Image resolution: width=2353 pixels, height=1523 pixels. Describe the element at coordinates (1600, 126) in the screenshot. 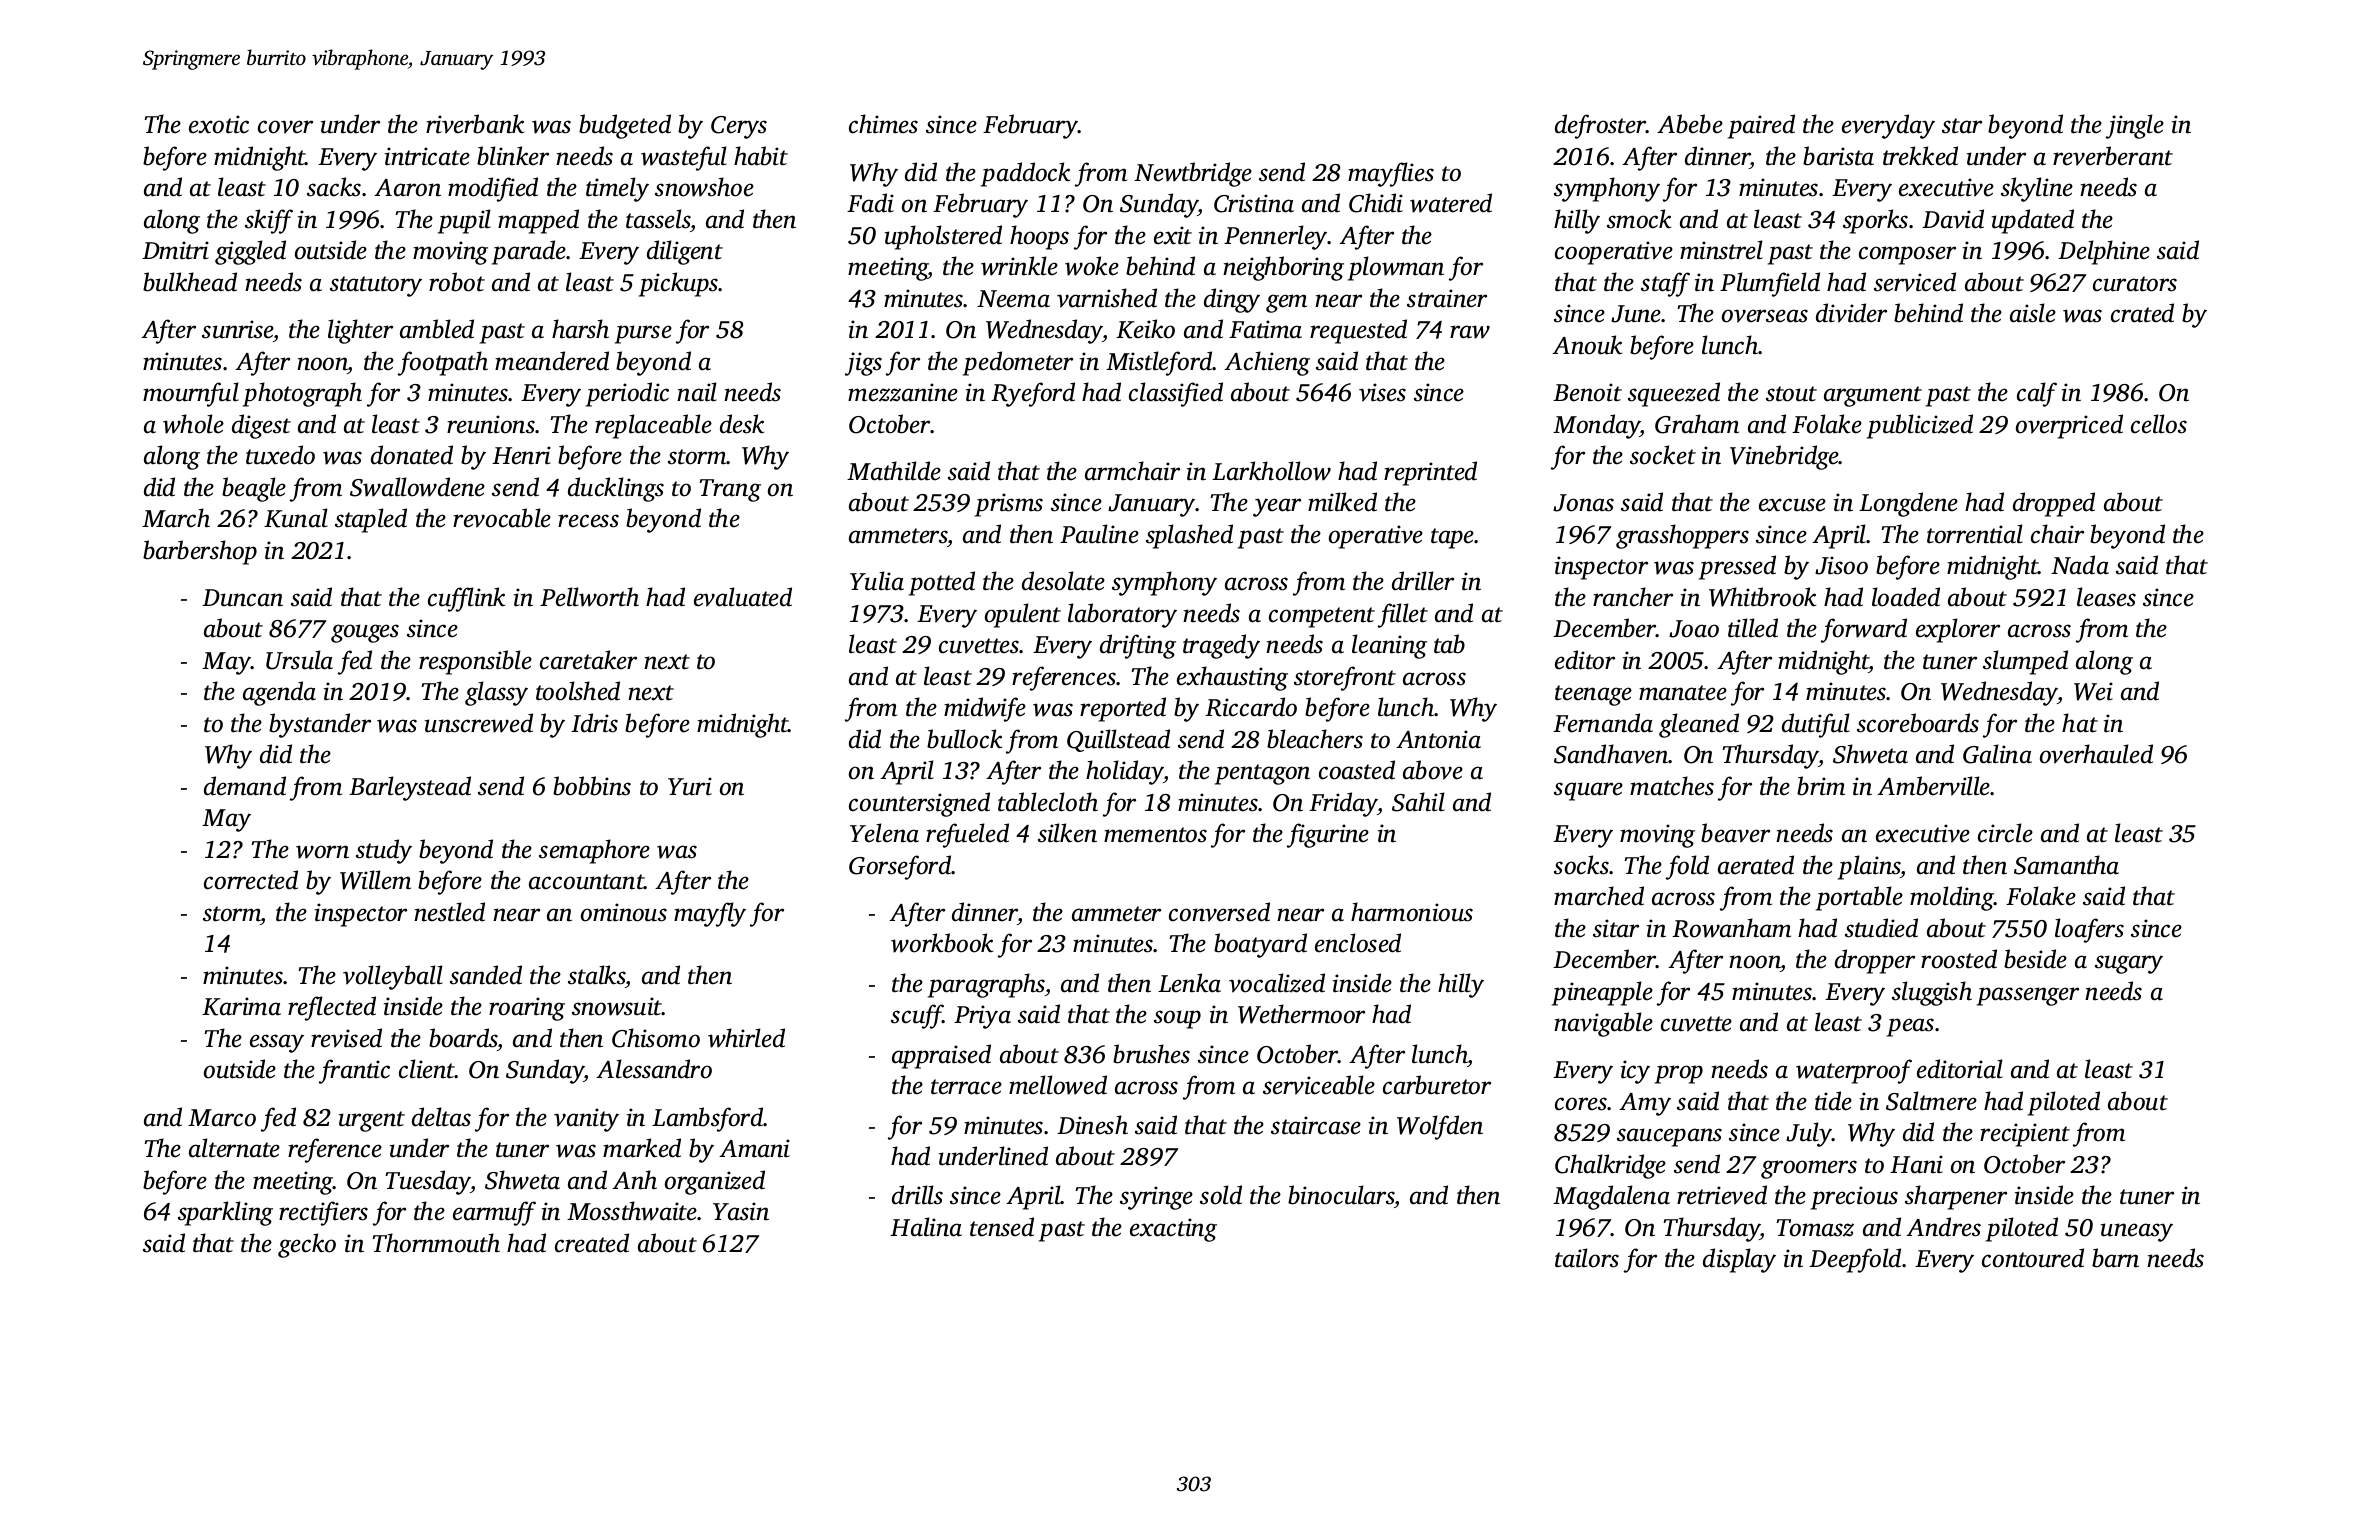

I see `defroster` at that location.
